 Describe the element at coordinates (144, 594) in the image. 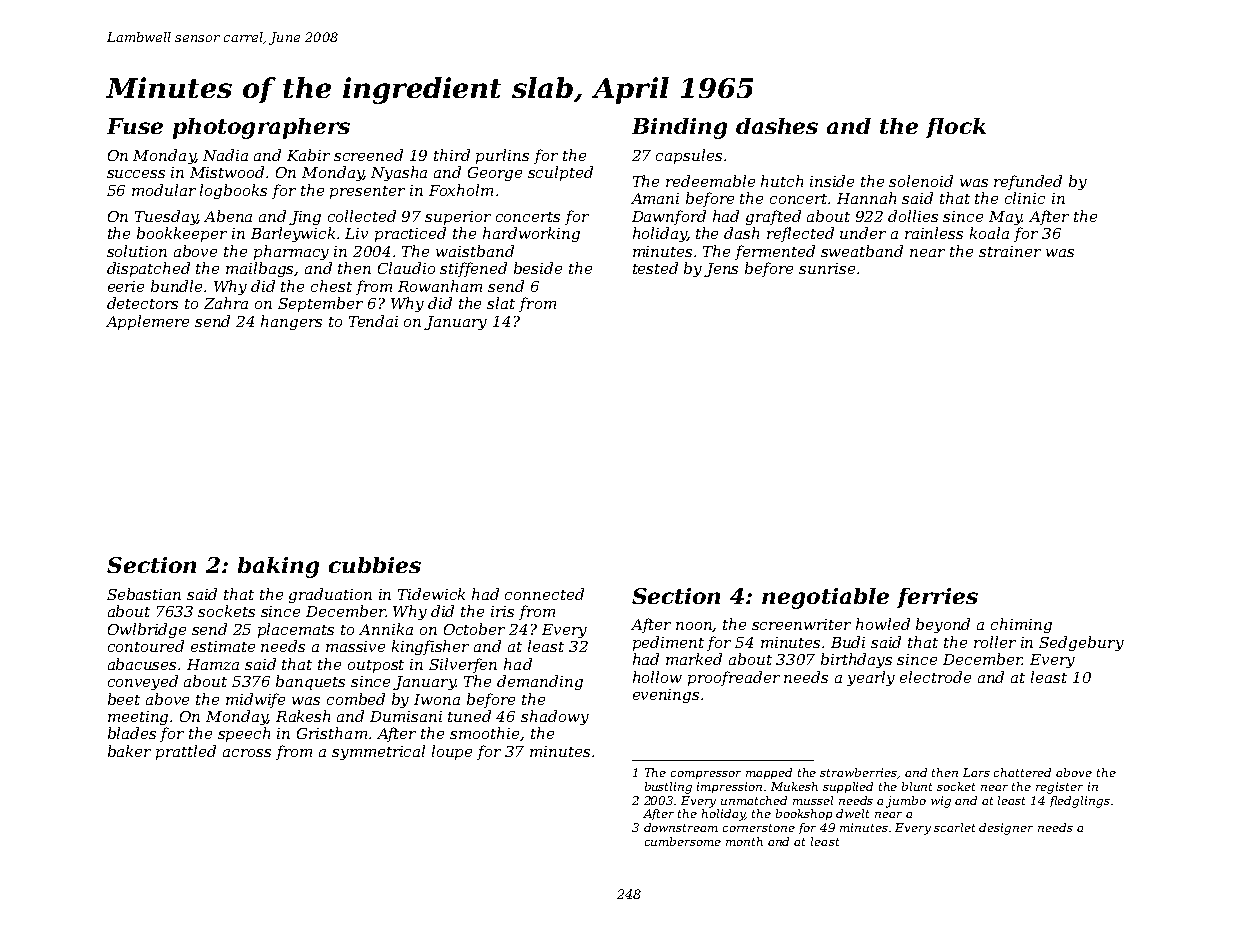

I see `Sebastian` at that location.
